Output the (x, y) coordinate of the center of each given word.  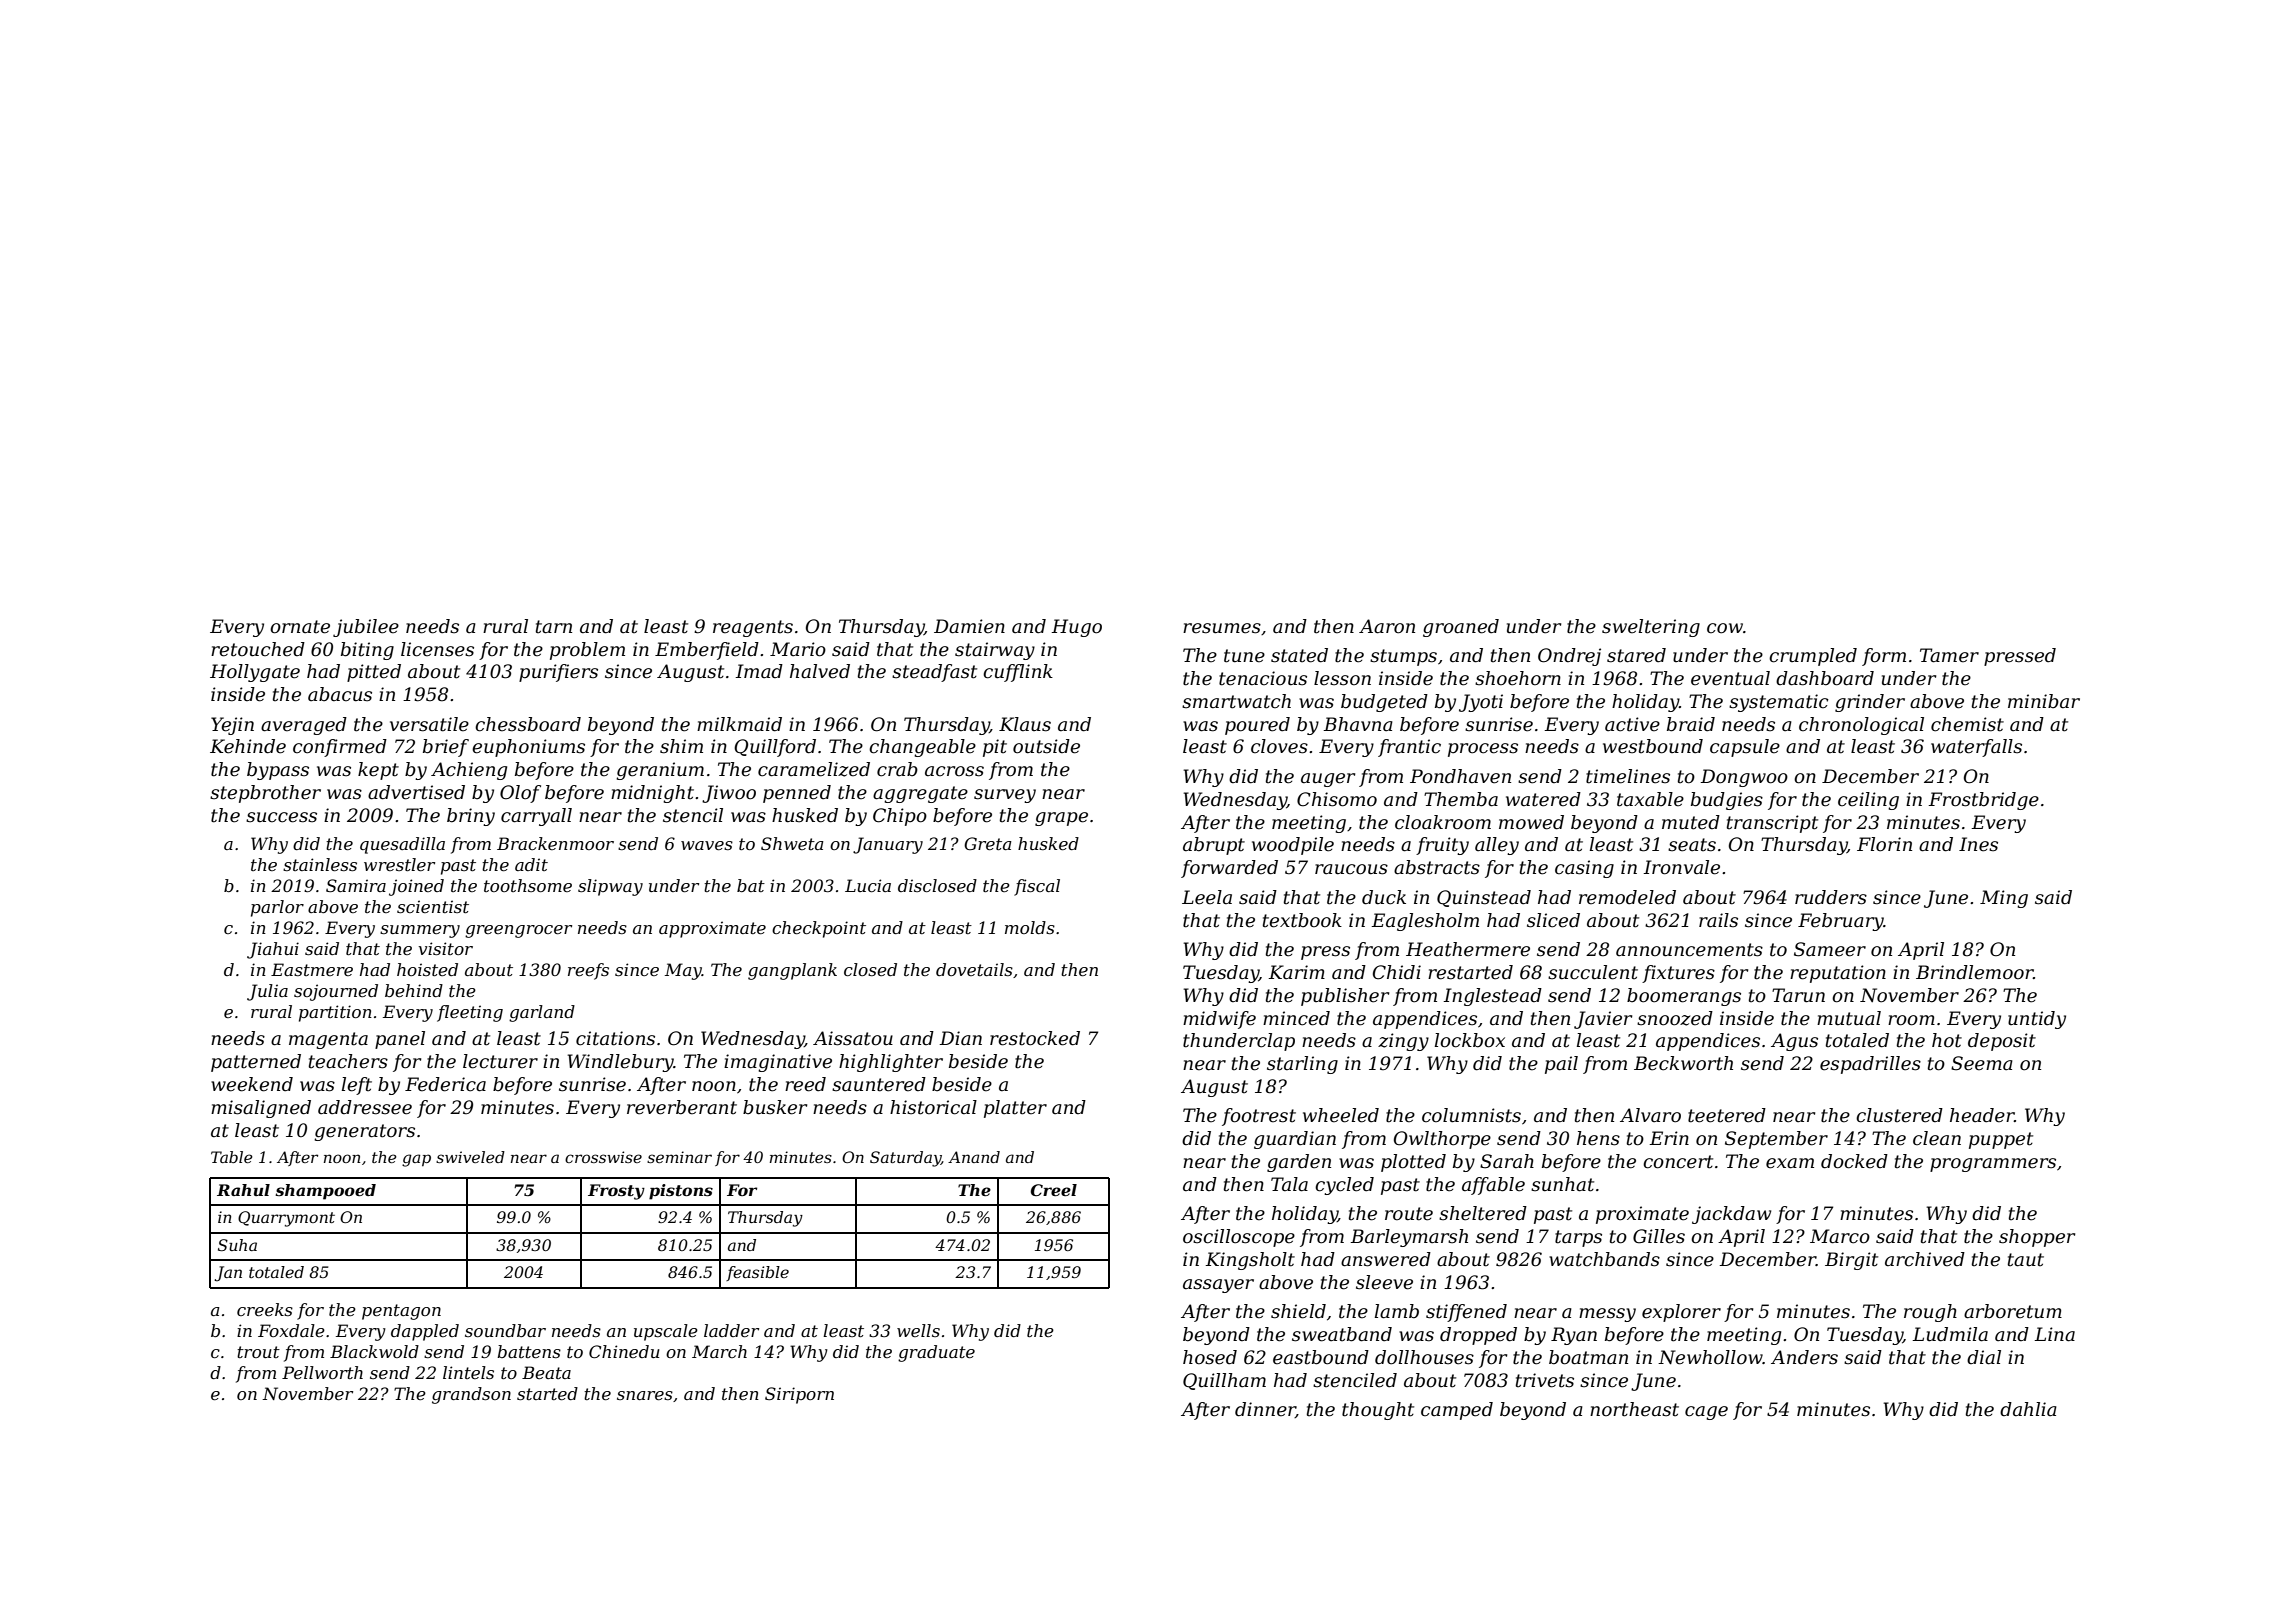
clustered (1899, 1115)
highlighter (891, 1063)
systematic (1779, 703)
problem (587, 651)
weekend (252, 1084)
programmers (1993, 1165)
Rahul (243, 1190)
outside (1046, 746)
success (281, 817)
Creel (1054, 1190)
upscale (666, 1332)
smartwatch (1236, 701)
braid (1691, 724)
